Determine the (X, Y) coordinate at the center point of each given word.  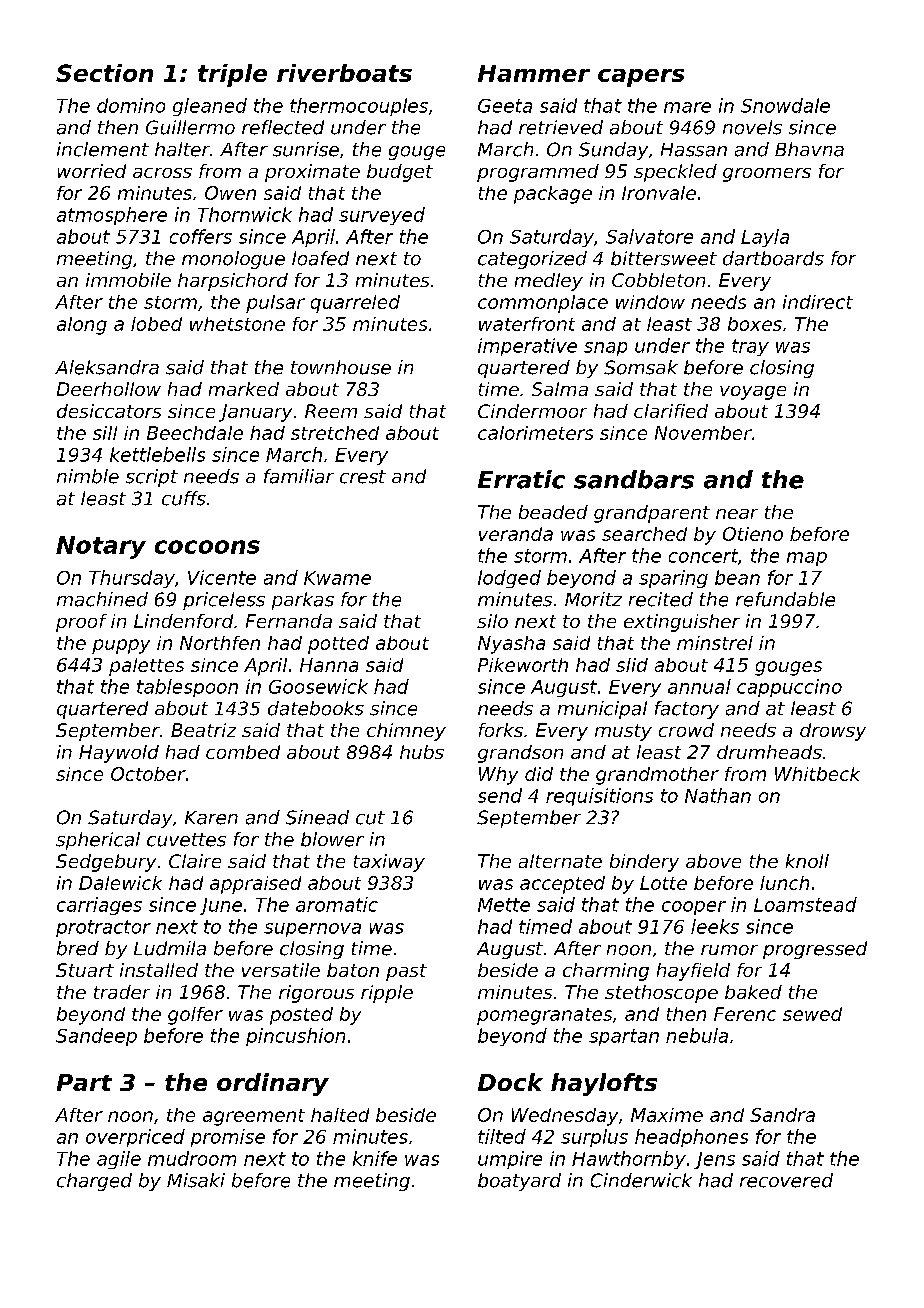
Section (104, 73)
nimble (88, 476)
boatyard (519, 1182)
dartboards (773, 258)
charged (94, 1182)
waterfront (527, 324)
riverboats (344, 73)
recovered (786, 1180)
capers (641, 78)
